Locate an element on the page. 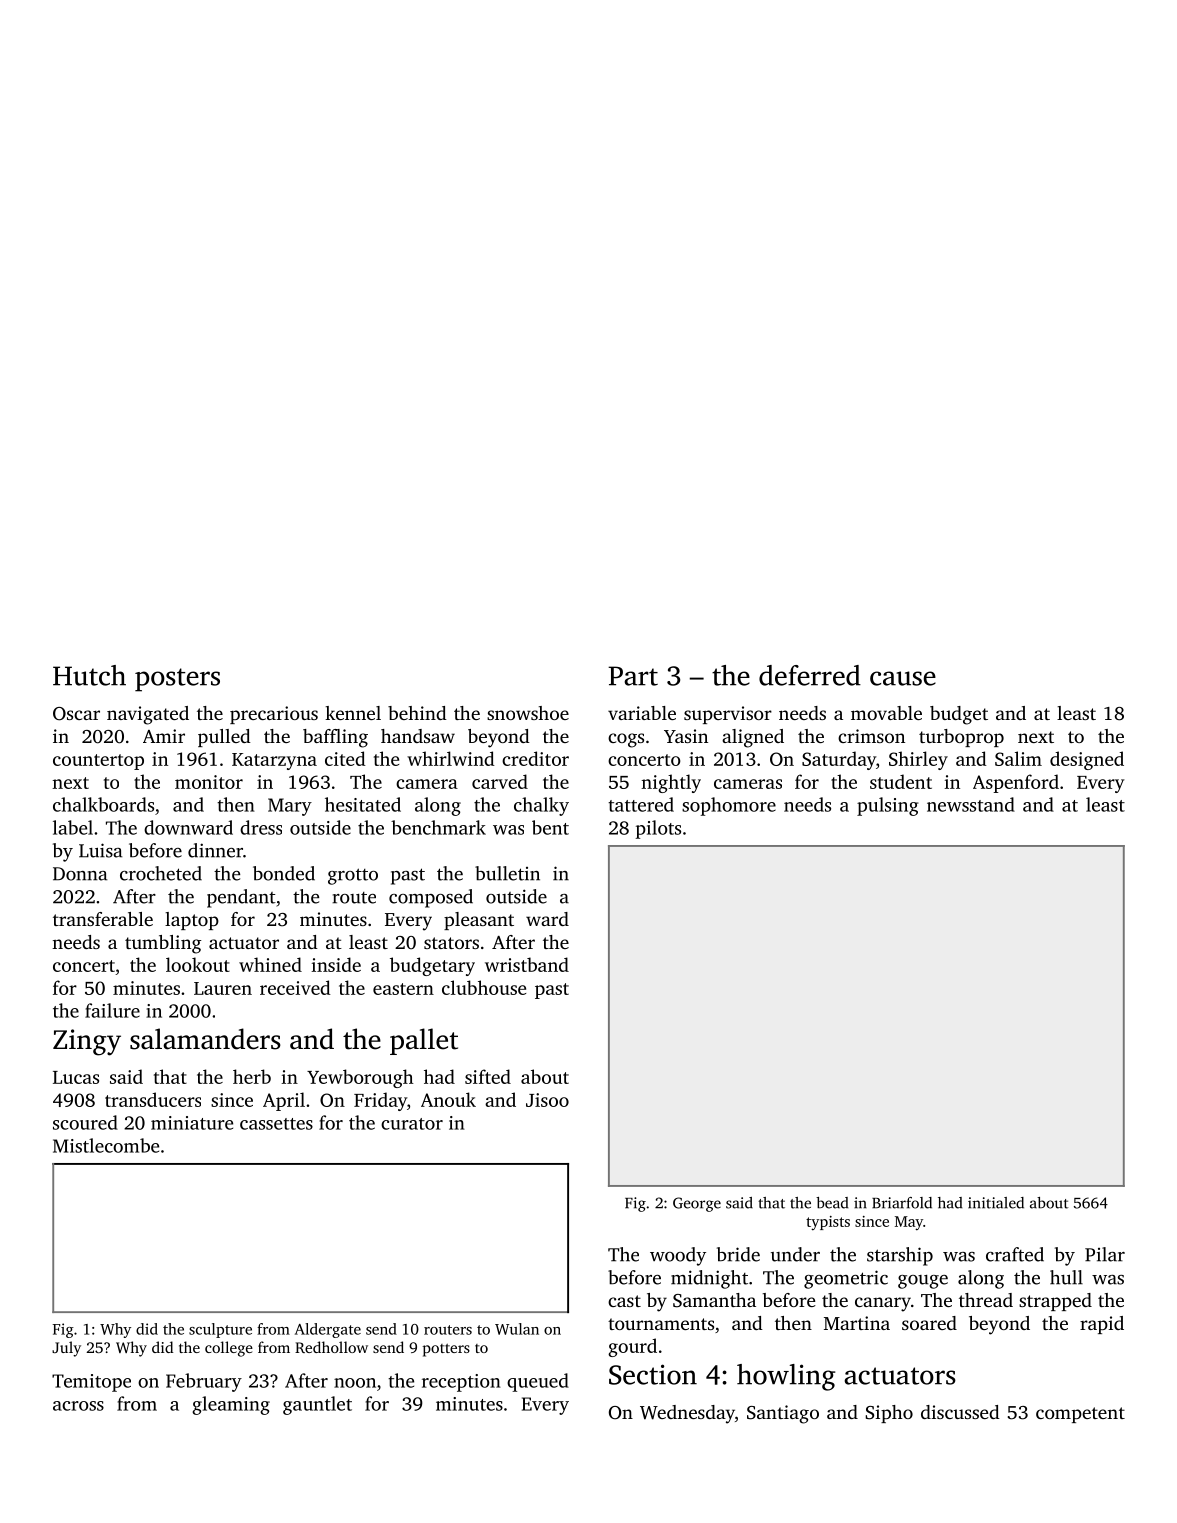 The width and height of the image is (1177, 1523). Briarfold is located at coordinates (902, 1203).
